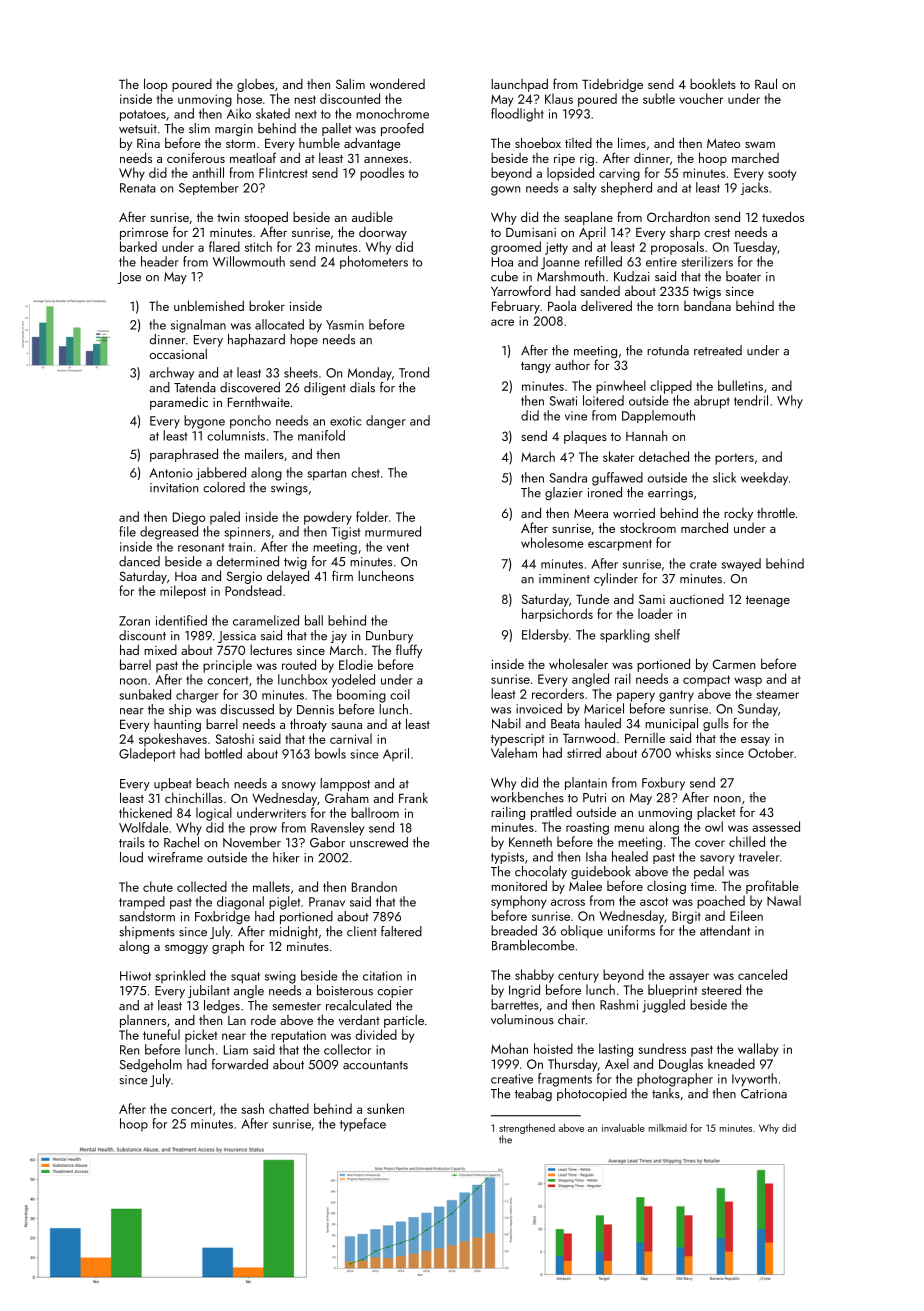 Image resolution: width=924 pixels, height=1311 pixels. I want to click on file, so click(127, 531).
